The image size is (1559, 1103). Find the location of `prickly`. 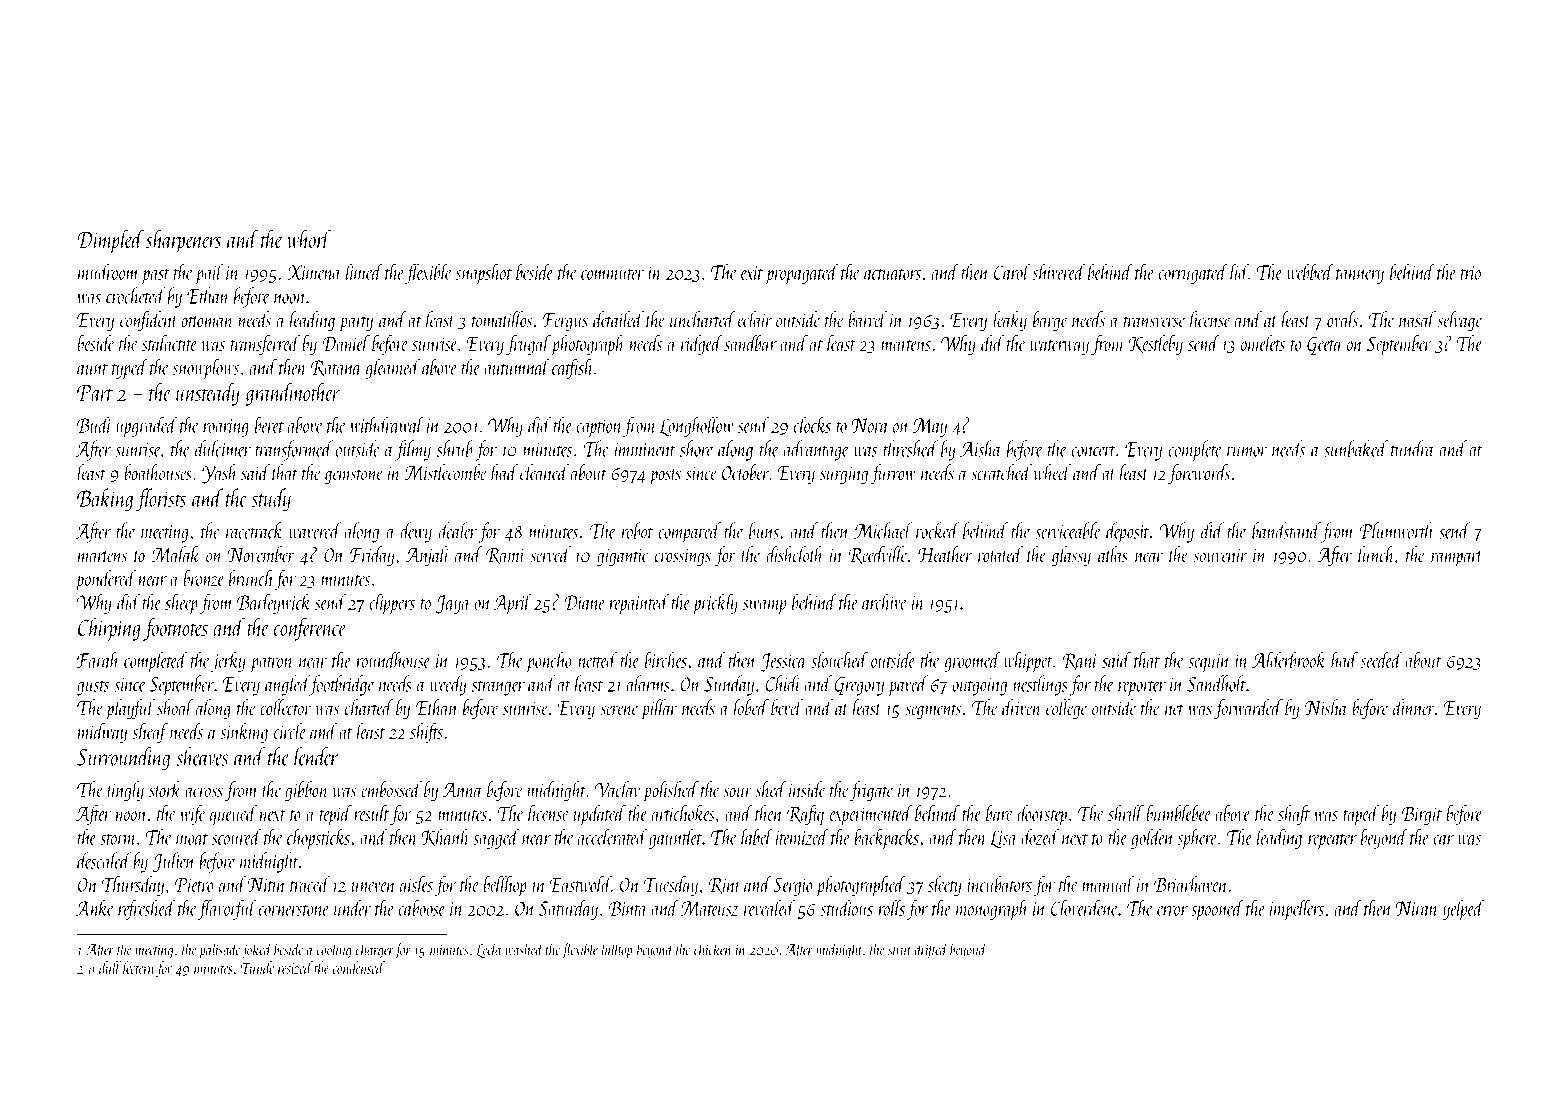

prickly is located at coordinates (715, 603).
